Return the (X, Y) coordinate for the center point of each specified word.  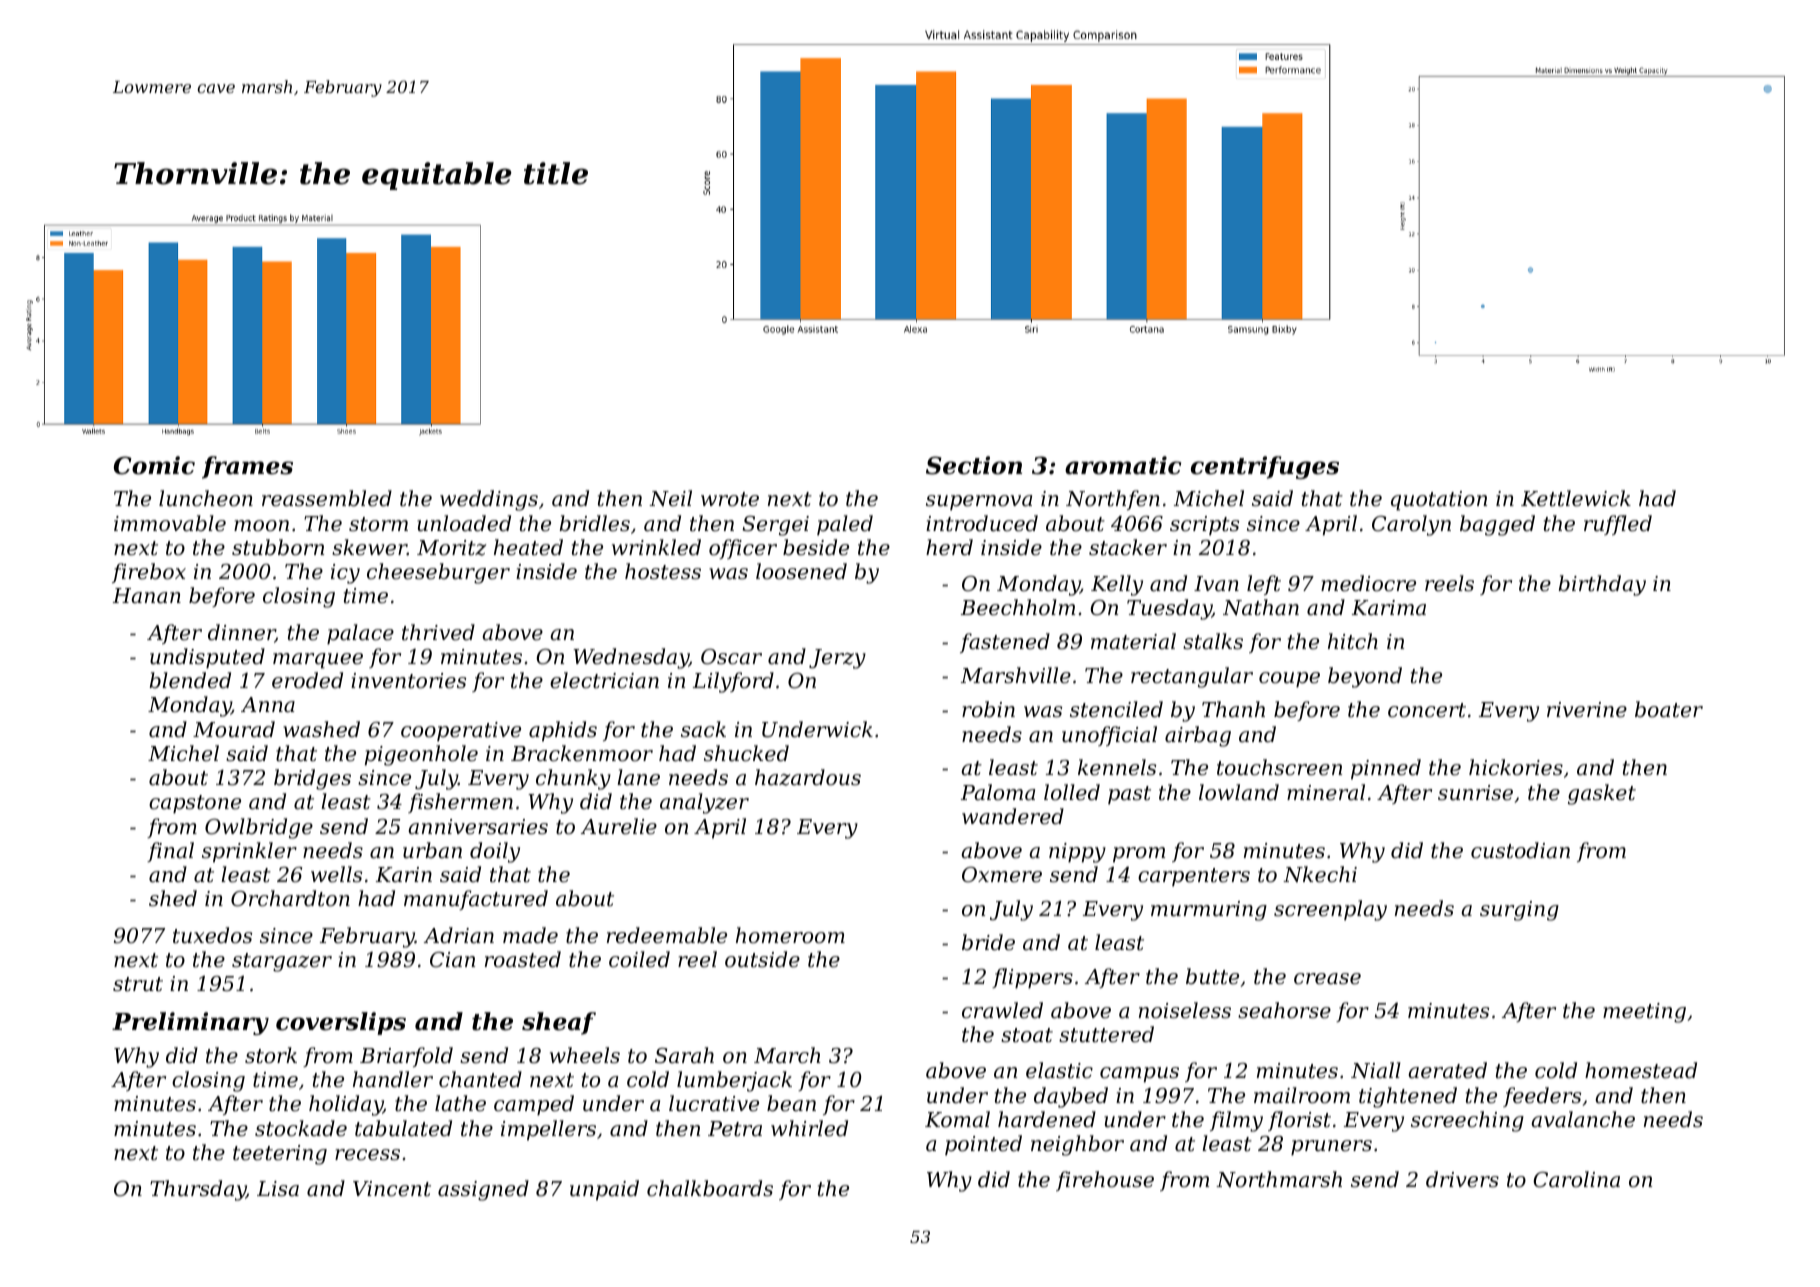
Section (974, 465)
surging (1519, 911)
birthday (1602, 585)
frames (247, 467)
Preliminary (190, 1023)
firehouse (1105, 1181)
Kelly (1117, 585)
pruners (1331, 1148)
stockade (301, 1128)
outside (762, 959)
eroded (307, 680)
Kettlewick (1576, 498)
